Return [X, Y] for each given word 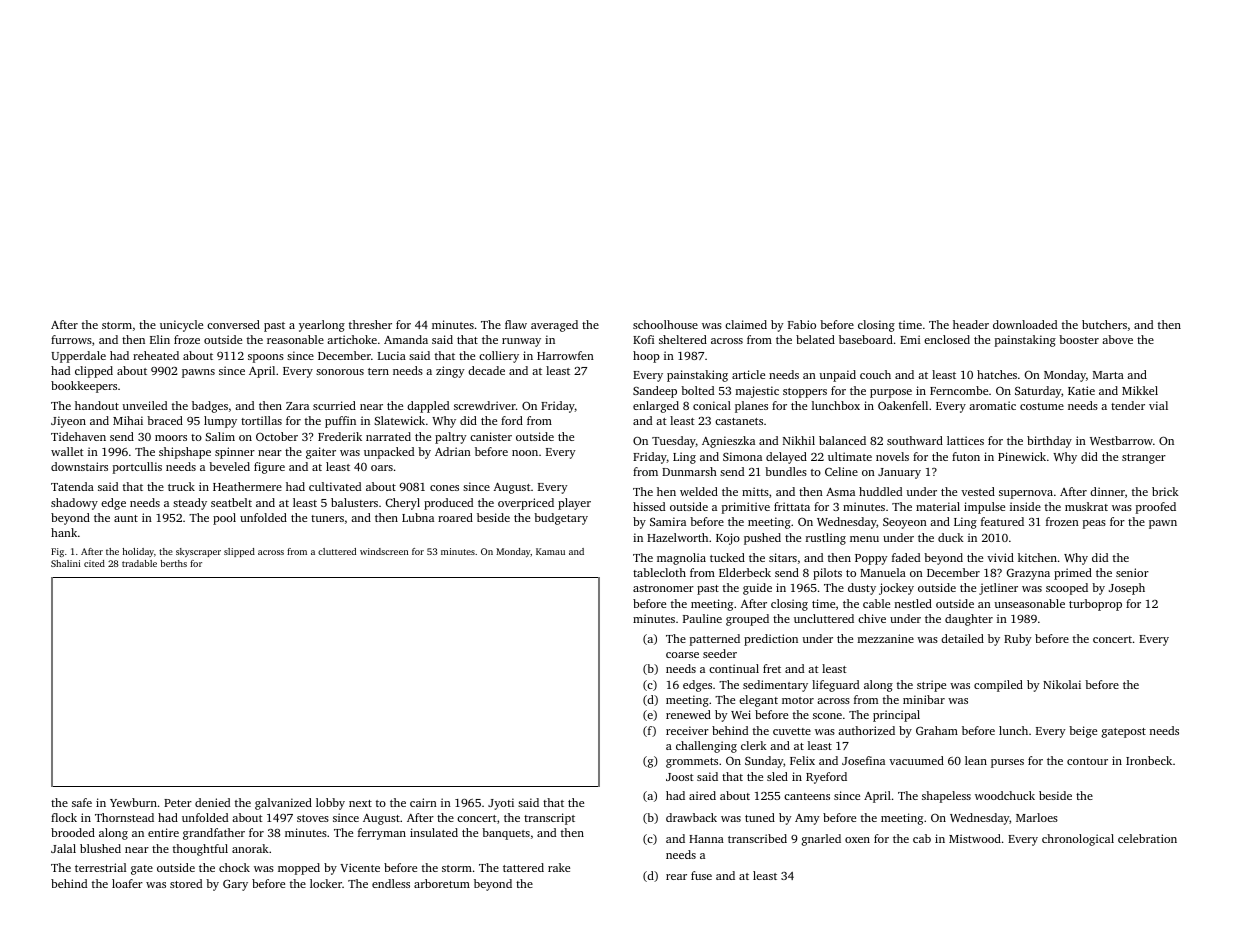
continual [734, 668]
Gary [235, 885]
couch [875, 374]
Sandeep [655, 392]
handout [97, 405]
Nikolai [1062, 684]
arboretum [442, 883]
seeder [720, 653]
